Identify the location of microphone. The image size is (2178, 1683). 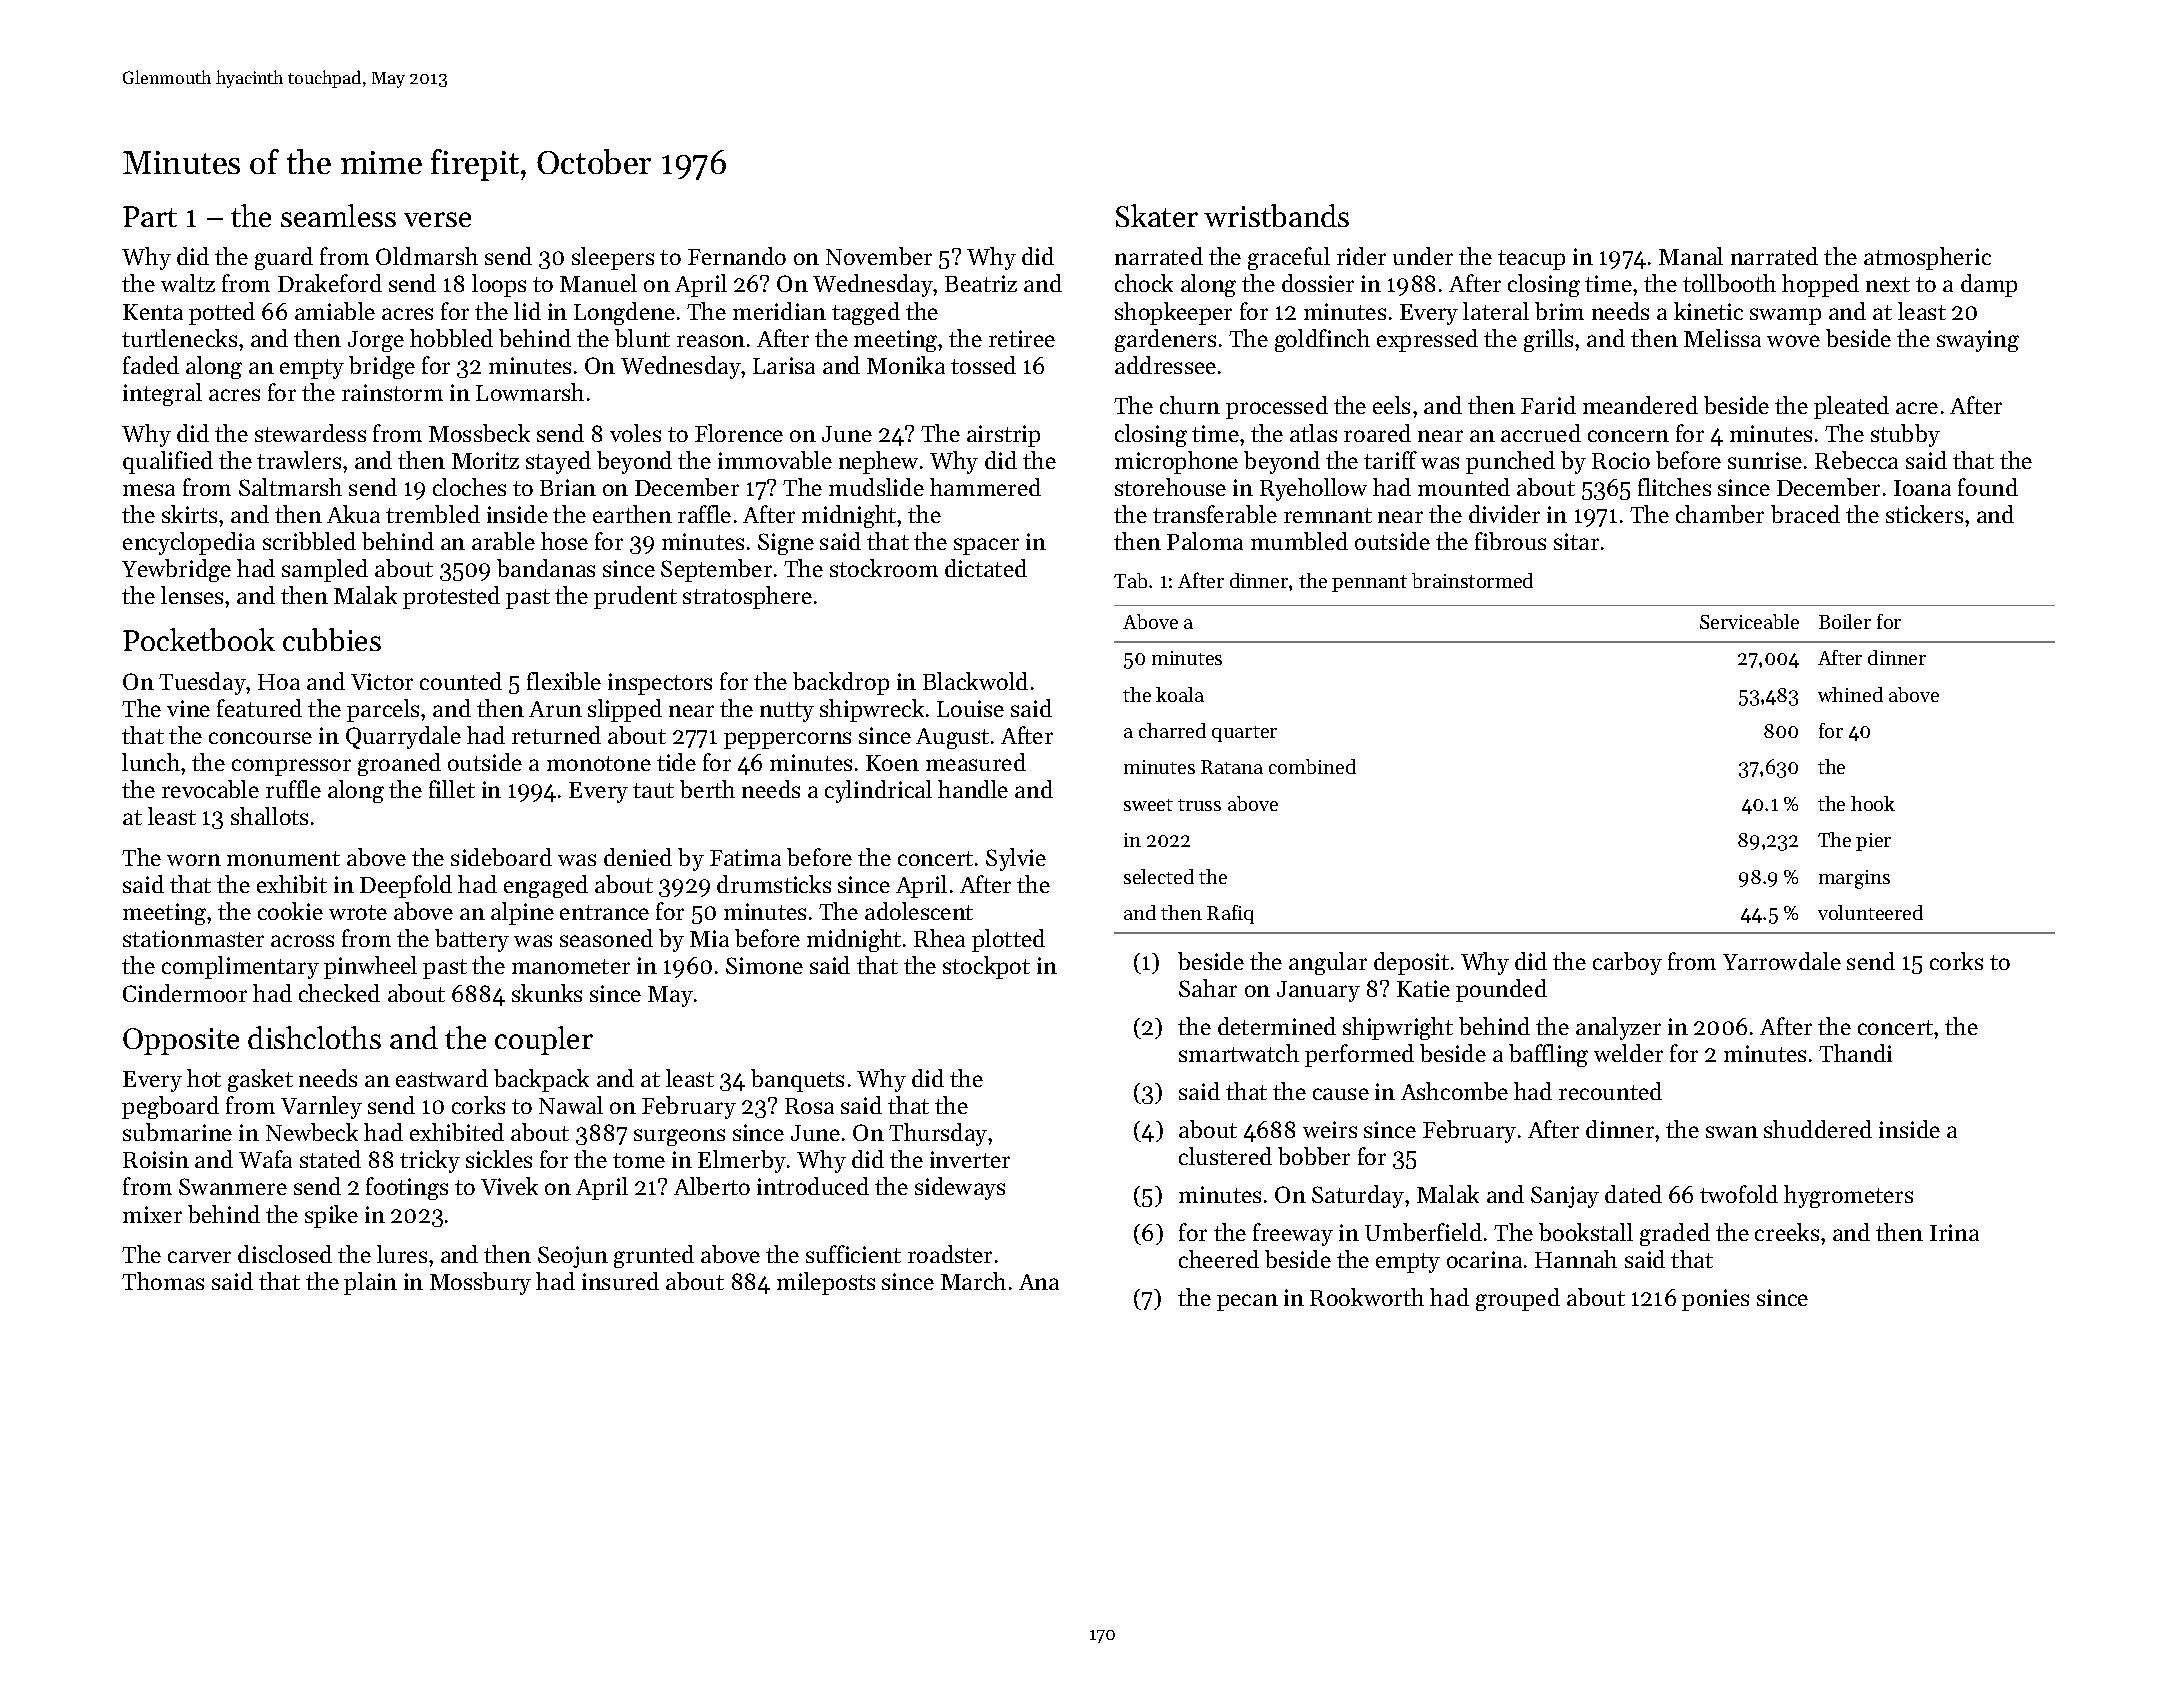
(1176, 462).
